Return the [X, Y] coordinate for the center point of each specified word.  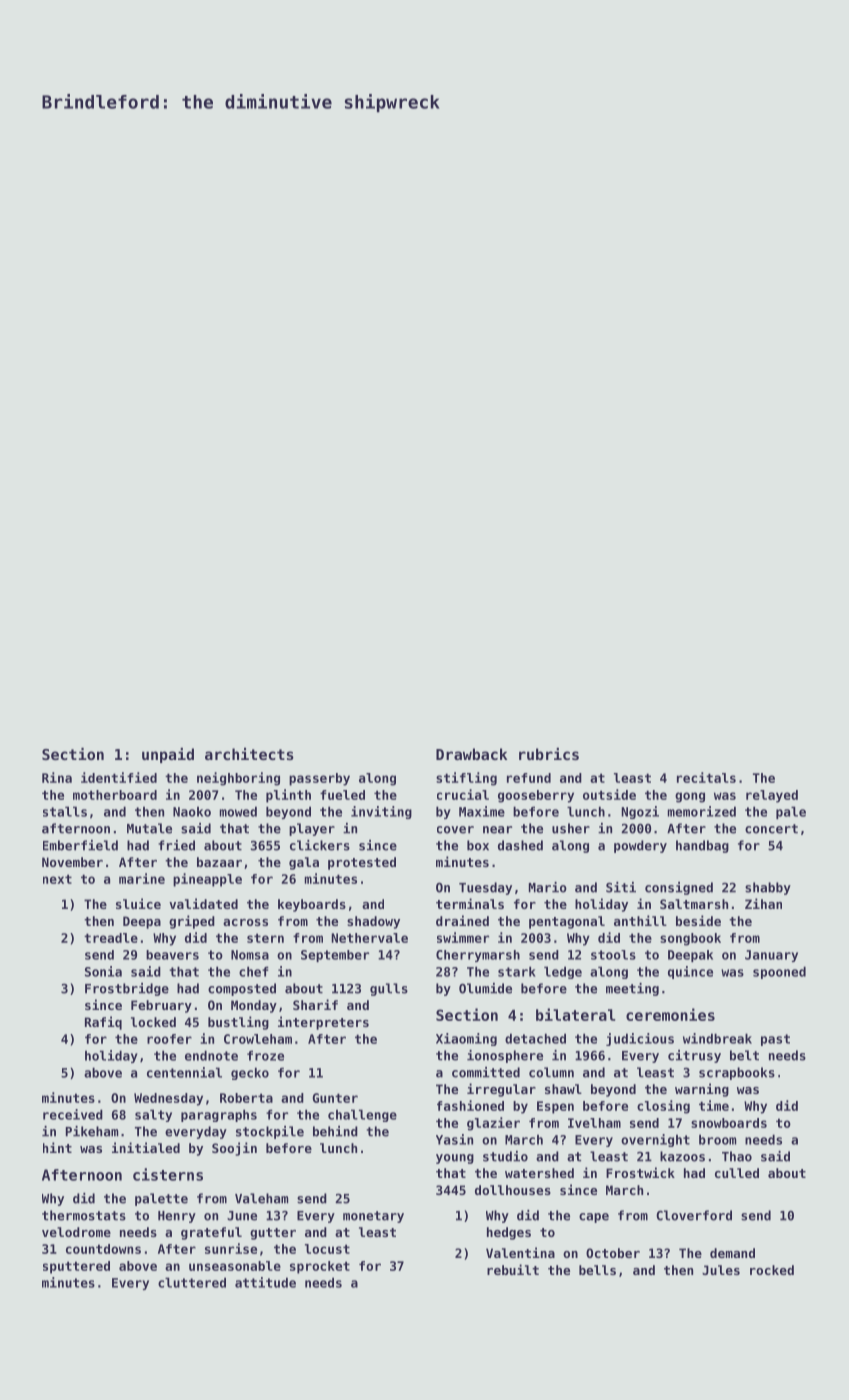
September [335, 956]
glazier [493, 1124]
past [775, 1040]
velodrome [76, 1232]
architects [249, 754]
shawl [563, 1089]
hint [57, 1147]
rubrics [549, 754]
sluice [138, 903]
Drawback [471, 754]
